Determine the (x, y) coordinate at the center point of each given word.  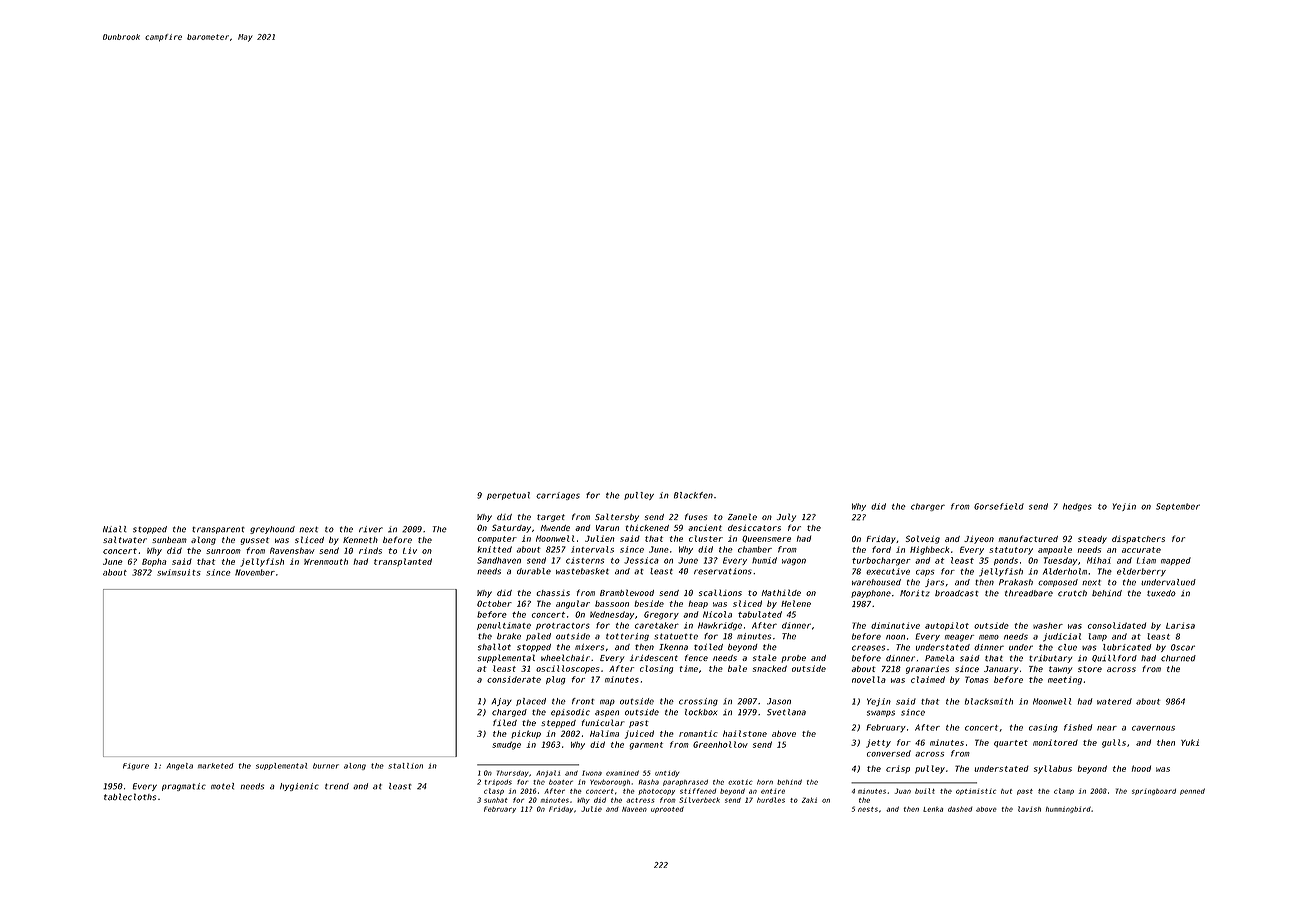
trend (337, 786)
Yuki (1190, 742)
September (1178, 507)
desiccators (754, 528)
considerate (514, 679)
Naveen (634, 809)
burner (326, 766)
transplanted (403, 562)
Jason (779, 701)
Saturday (511, 528)
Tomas (976, 679)
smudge (506, 745)
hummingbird (1068, 809)
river (371, 529)
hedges (1077, 507)
